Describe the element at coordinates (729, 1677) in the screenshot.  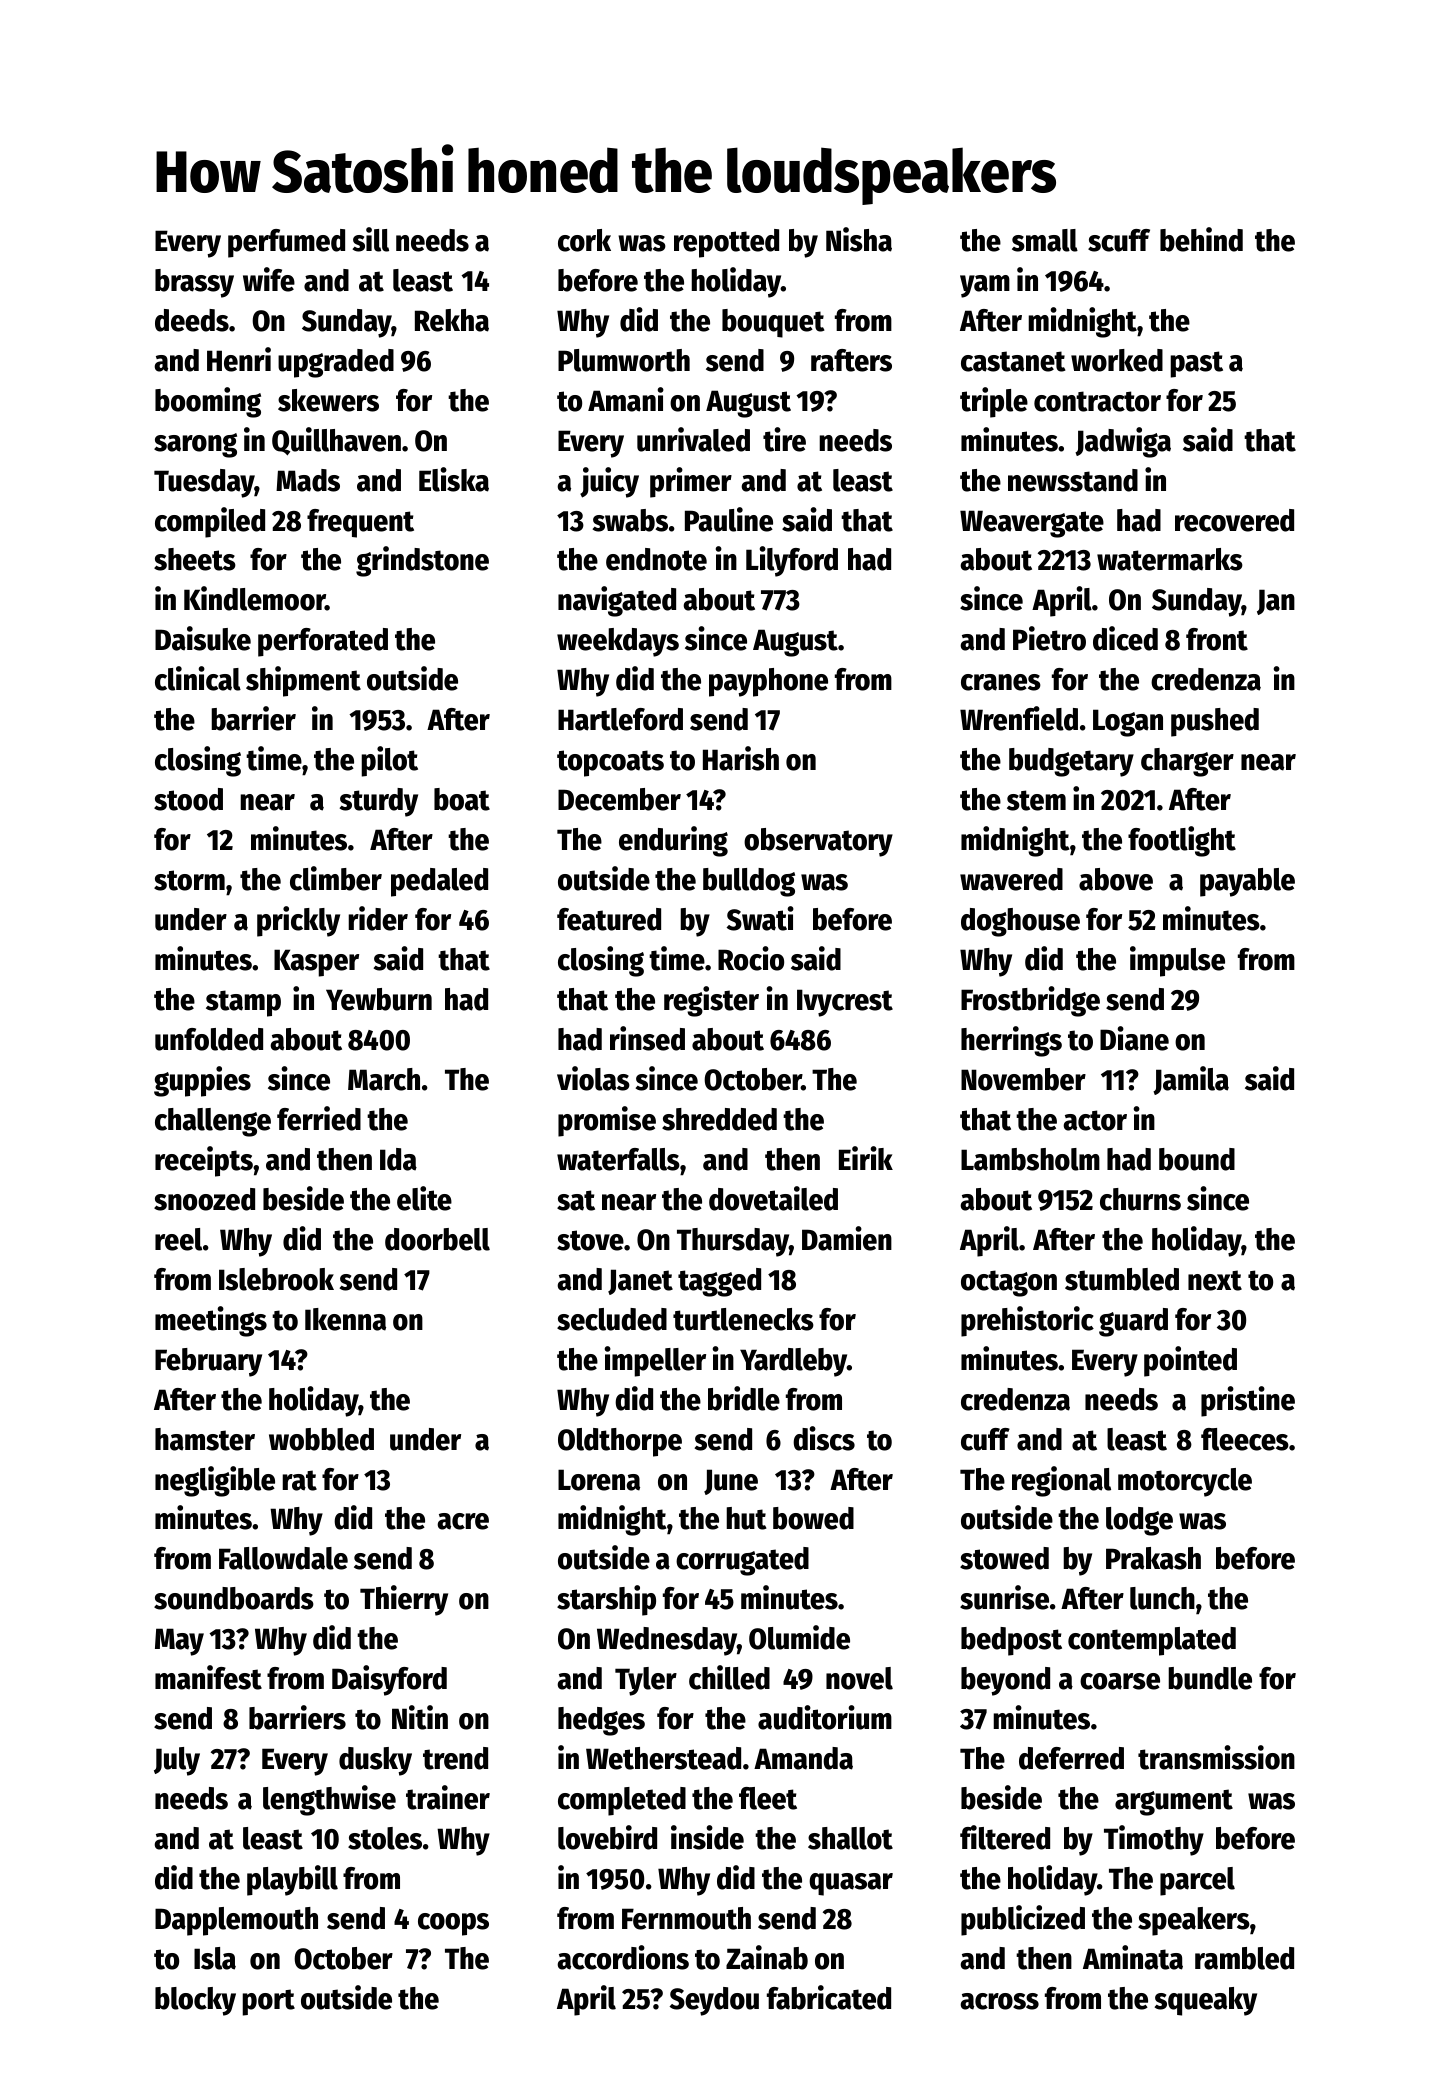
I see `chilled` at that location.
